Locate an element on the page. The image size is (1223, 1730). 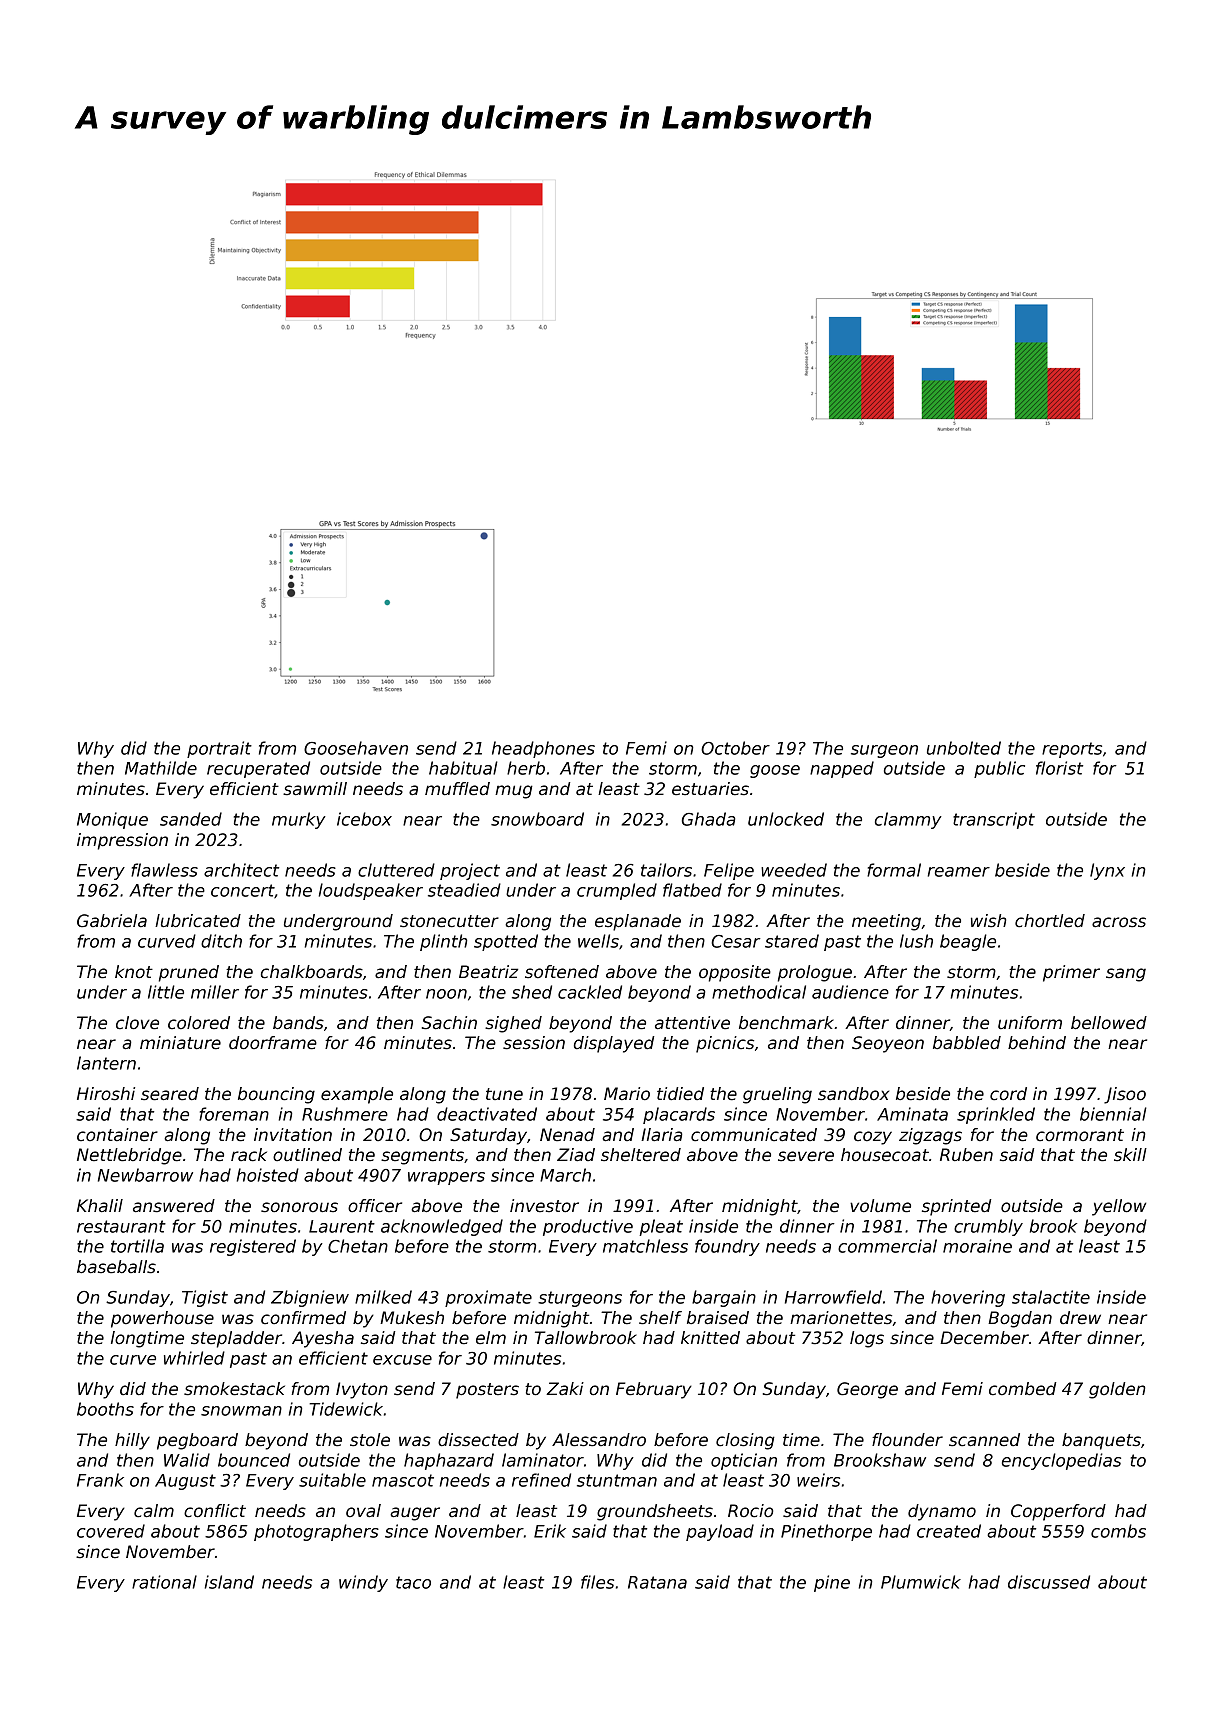
rational is located at coordinates (164, 1582).
